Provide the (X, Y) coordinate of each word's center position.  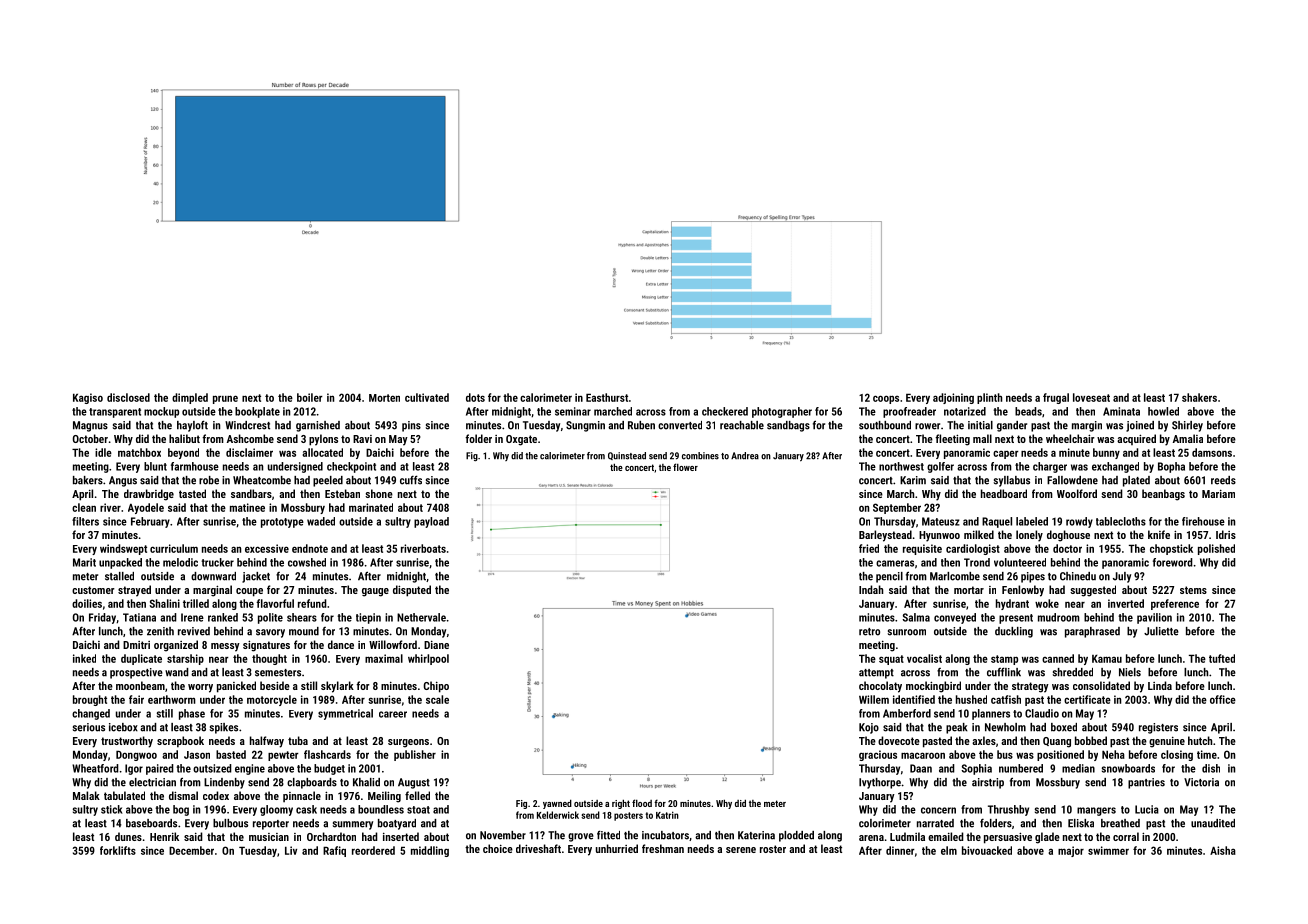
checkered (725, 411)
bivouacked (987, 850)
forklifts (118, 850)
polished (1216, 549)
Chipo (436, 687)
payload (431, 522)
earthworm (172, 699)
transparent (115, 413)
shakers (1199, 397)
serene (741, 850)
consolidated (1101, 685)
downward (213, 576)
